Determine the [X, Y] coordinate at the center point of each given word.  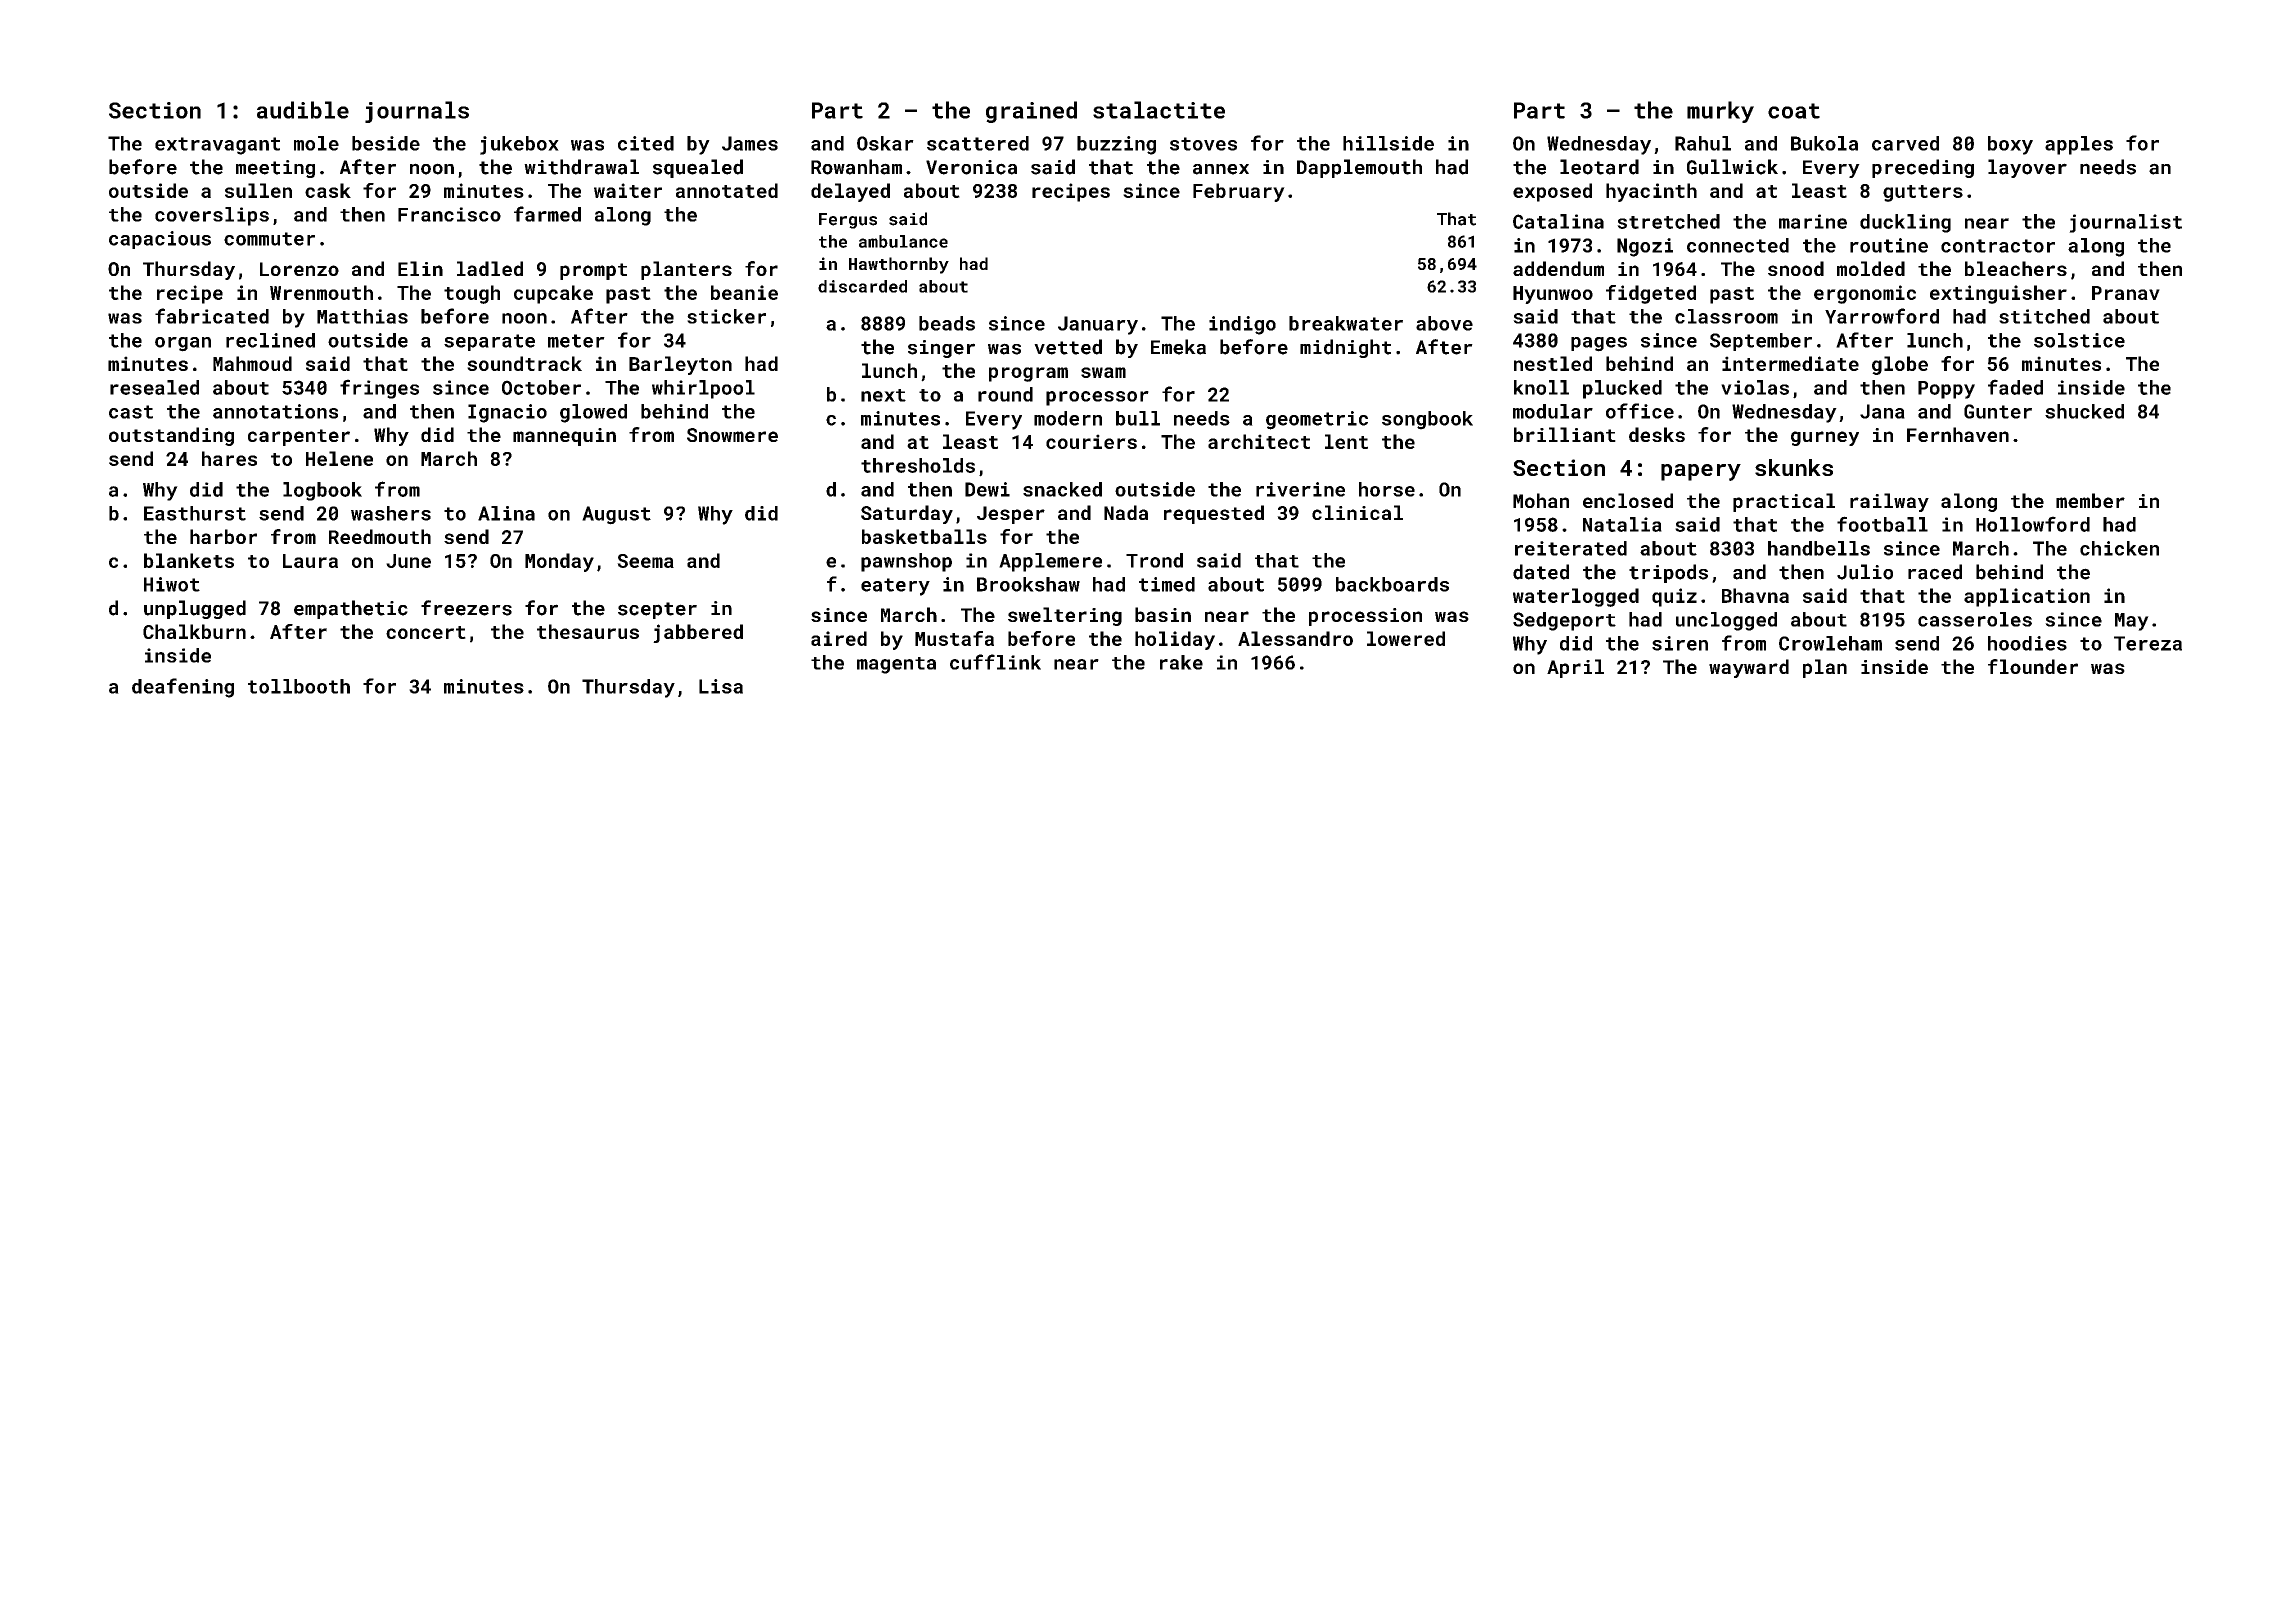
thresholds [918, 465]
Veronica [971, 167]
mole [316, 143]
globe [1900, 365]
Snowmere [732, 435]
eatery [895, 587]
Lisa [721, 686]
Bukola [1824, 143]
